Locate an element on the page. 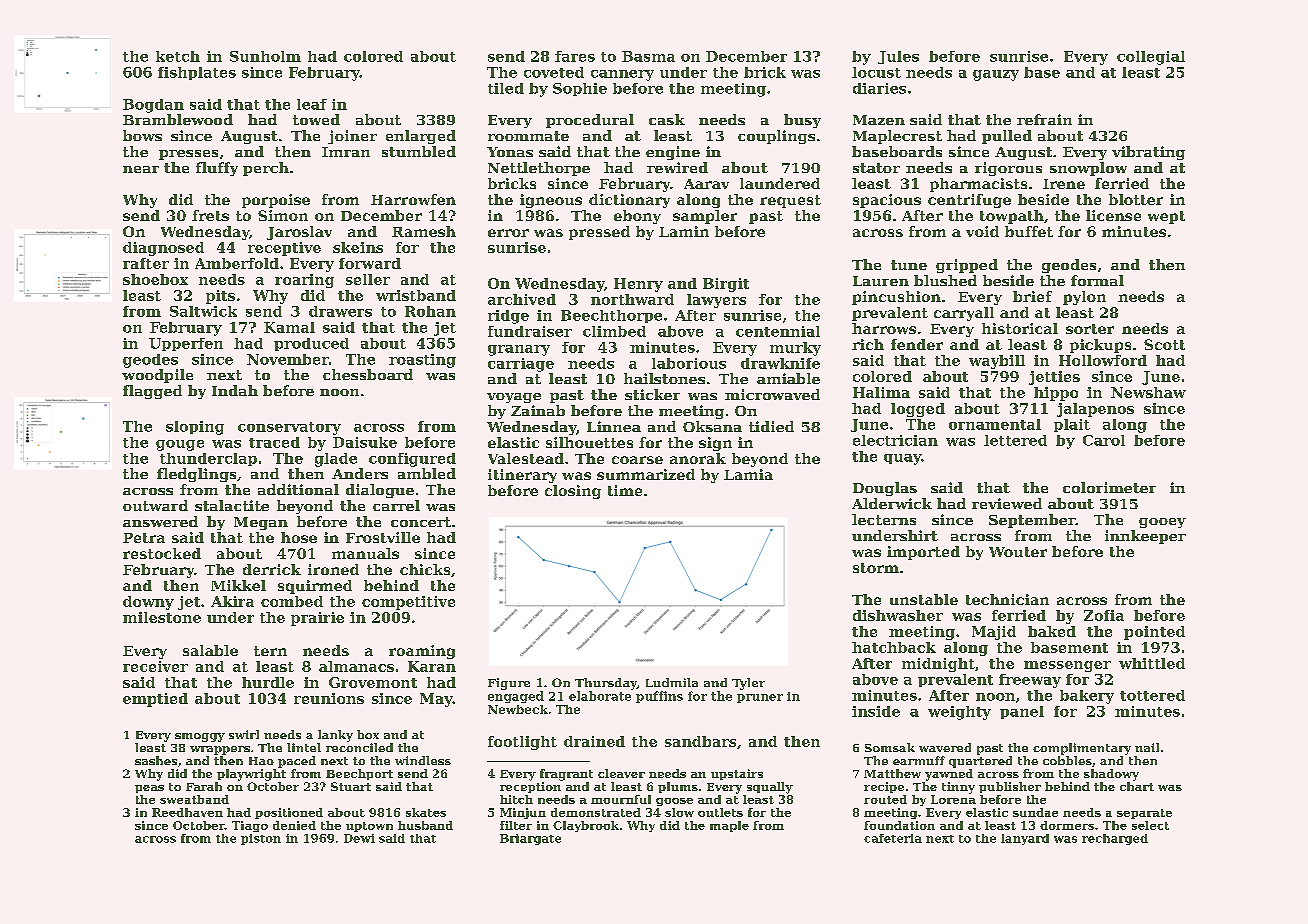  hurdle is located at coordinates (268, 682).
